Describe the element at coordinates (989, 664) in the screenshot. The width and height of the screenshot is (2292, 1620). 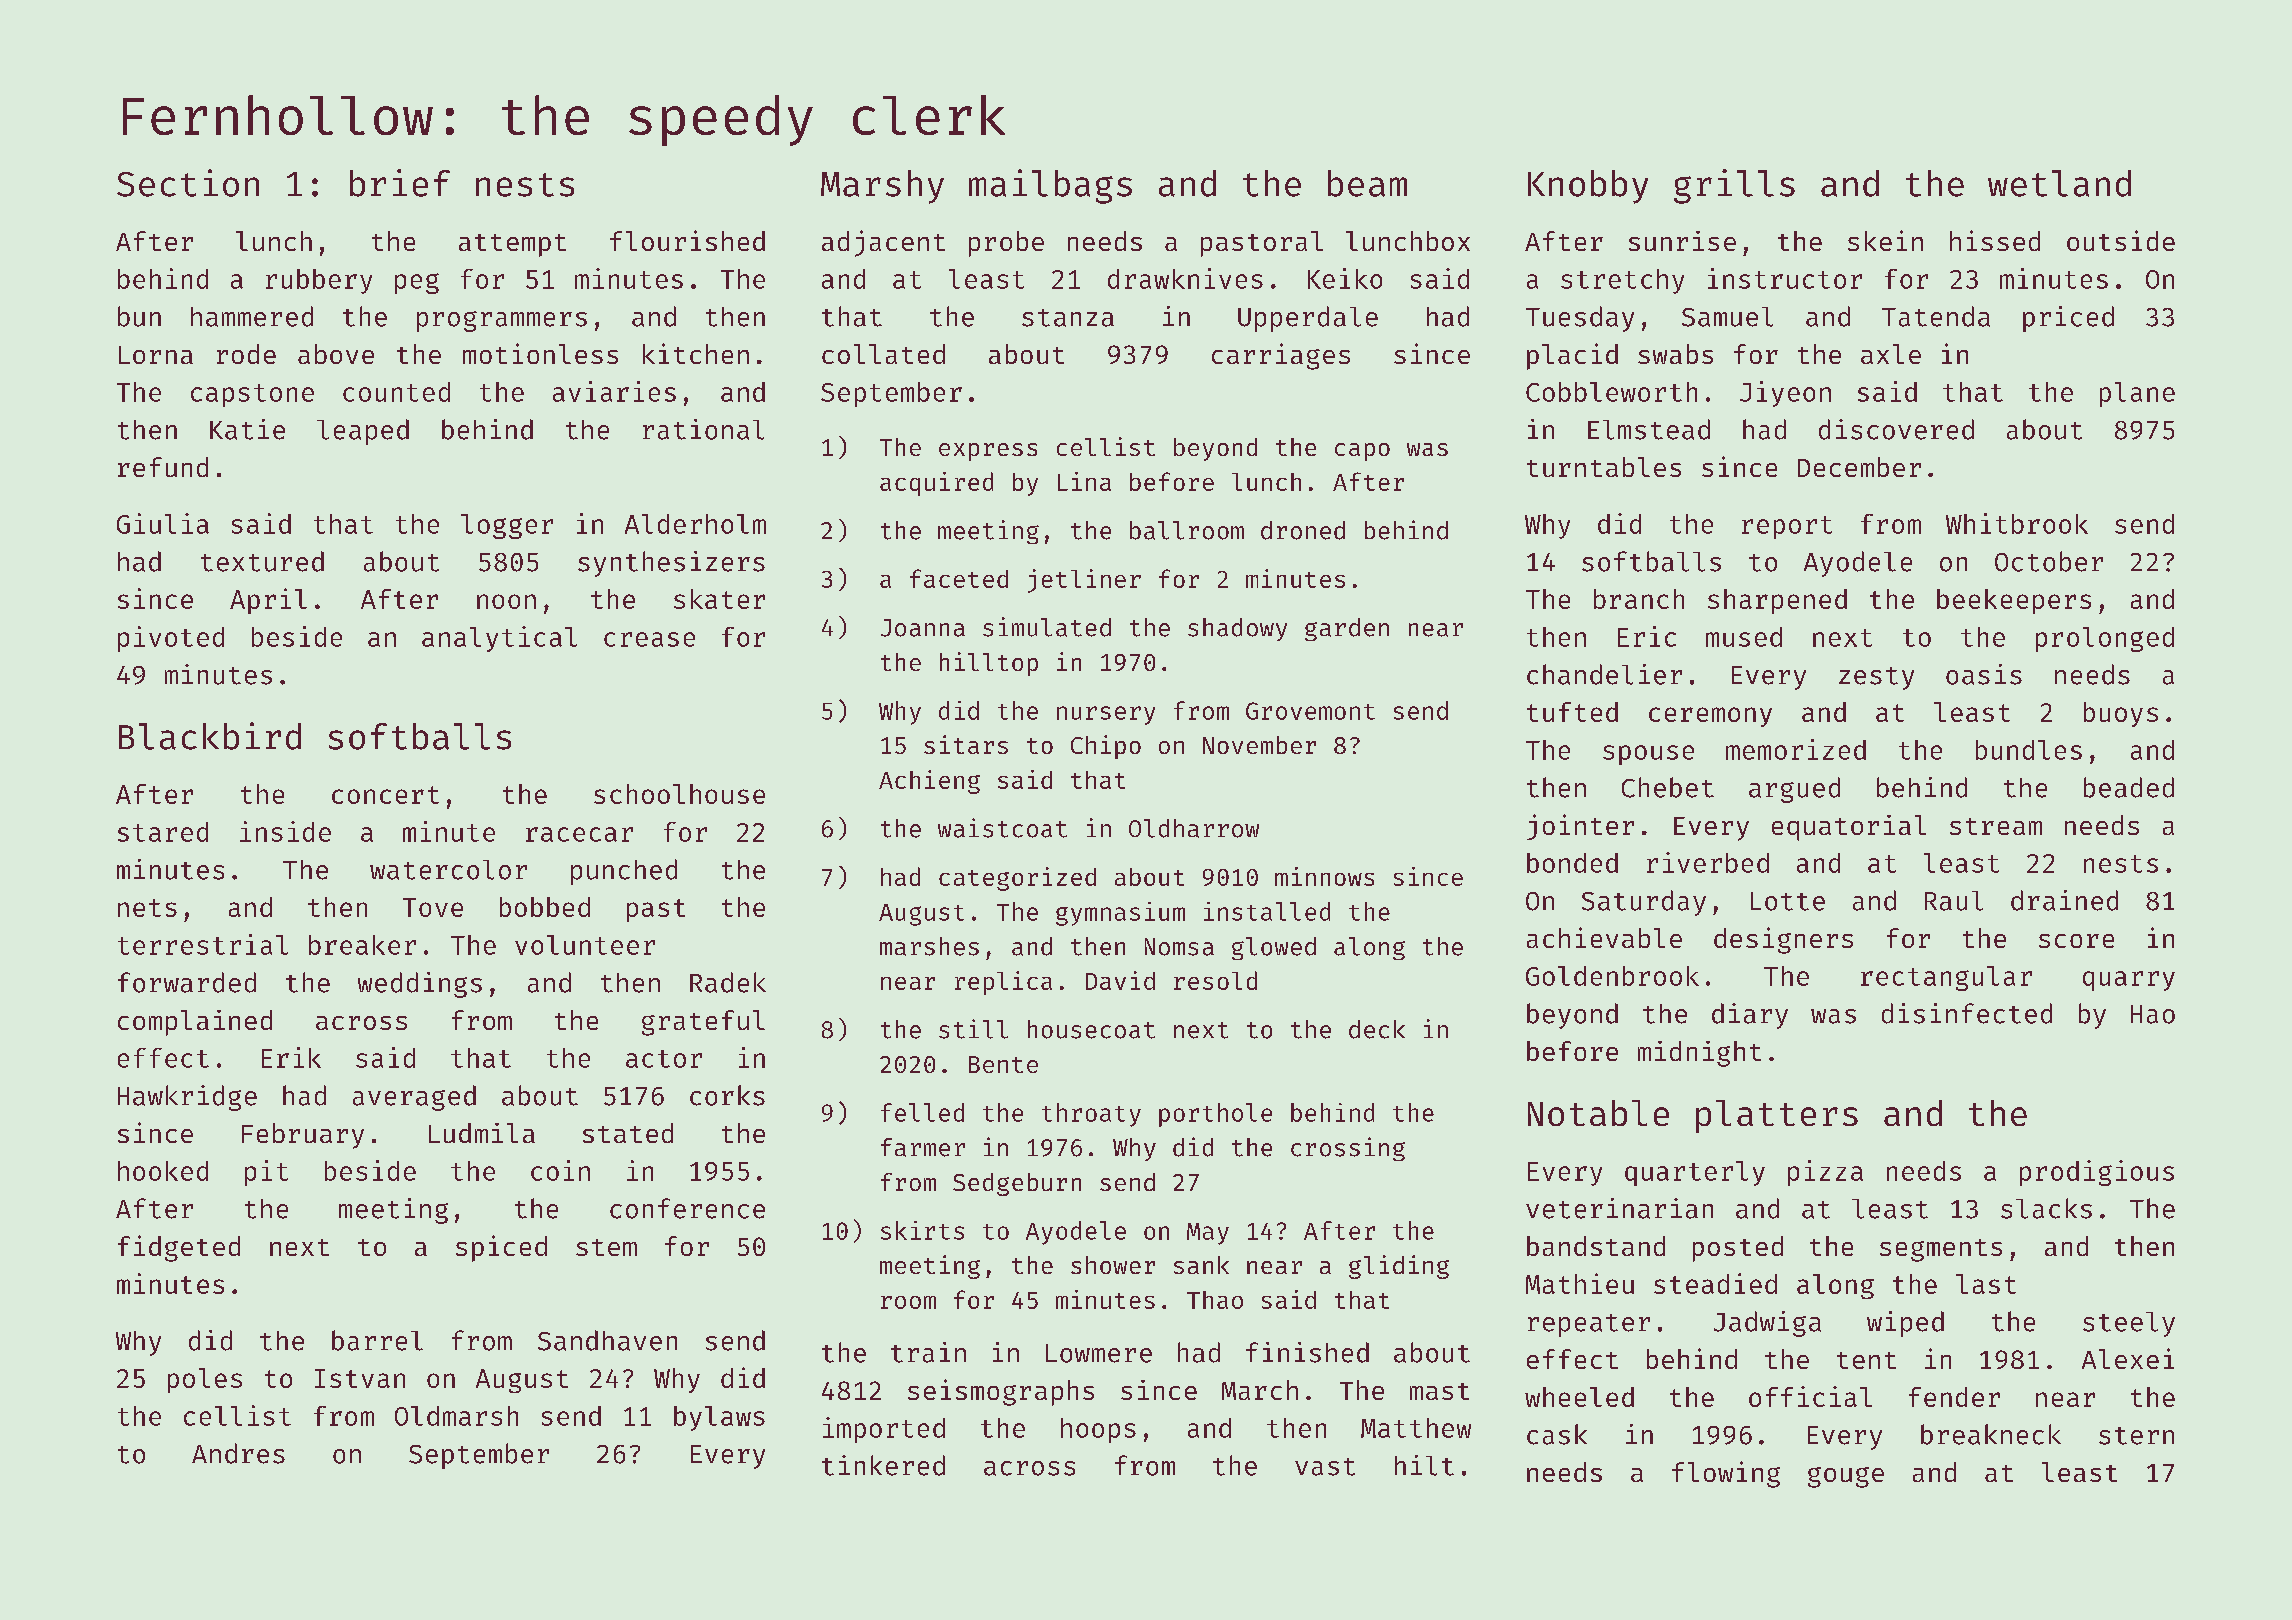
I see `hilltop` at that location.
